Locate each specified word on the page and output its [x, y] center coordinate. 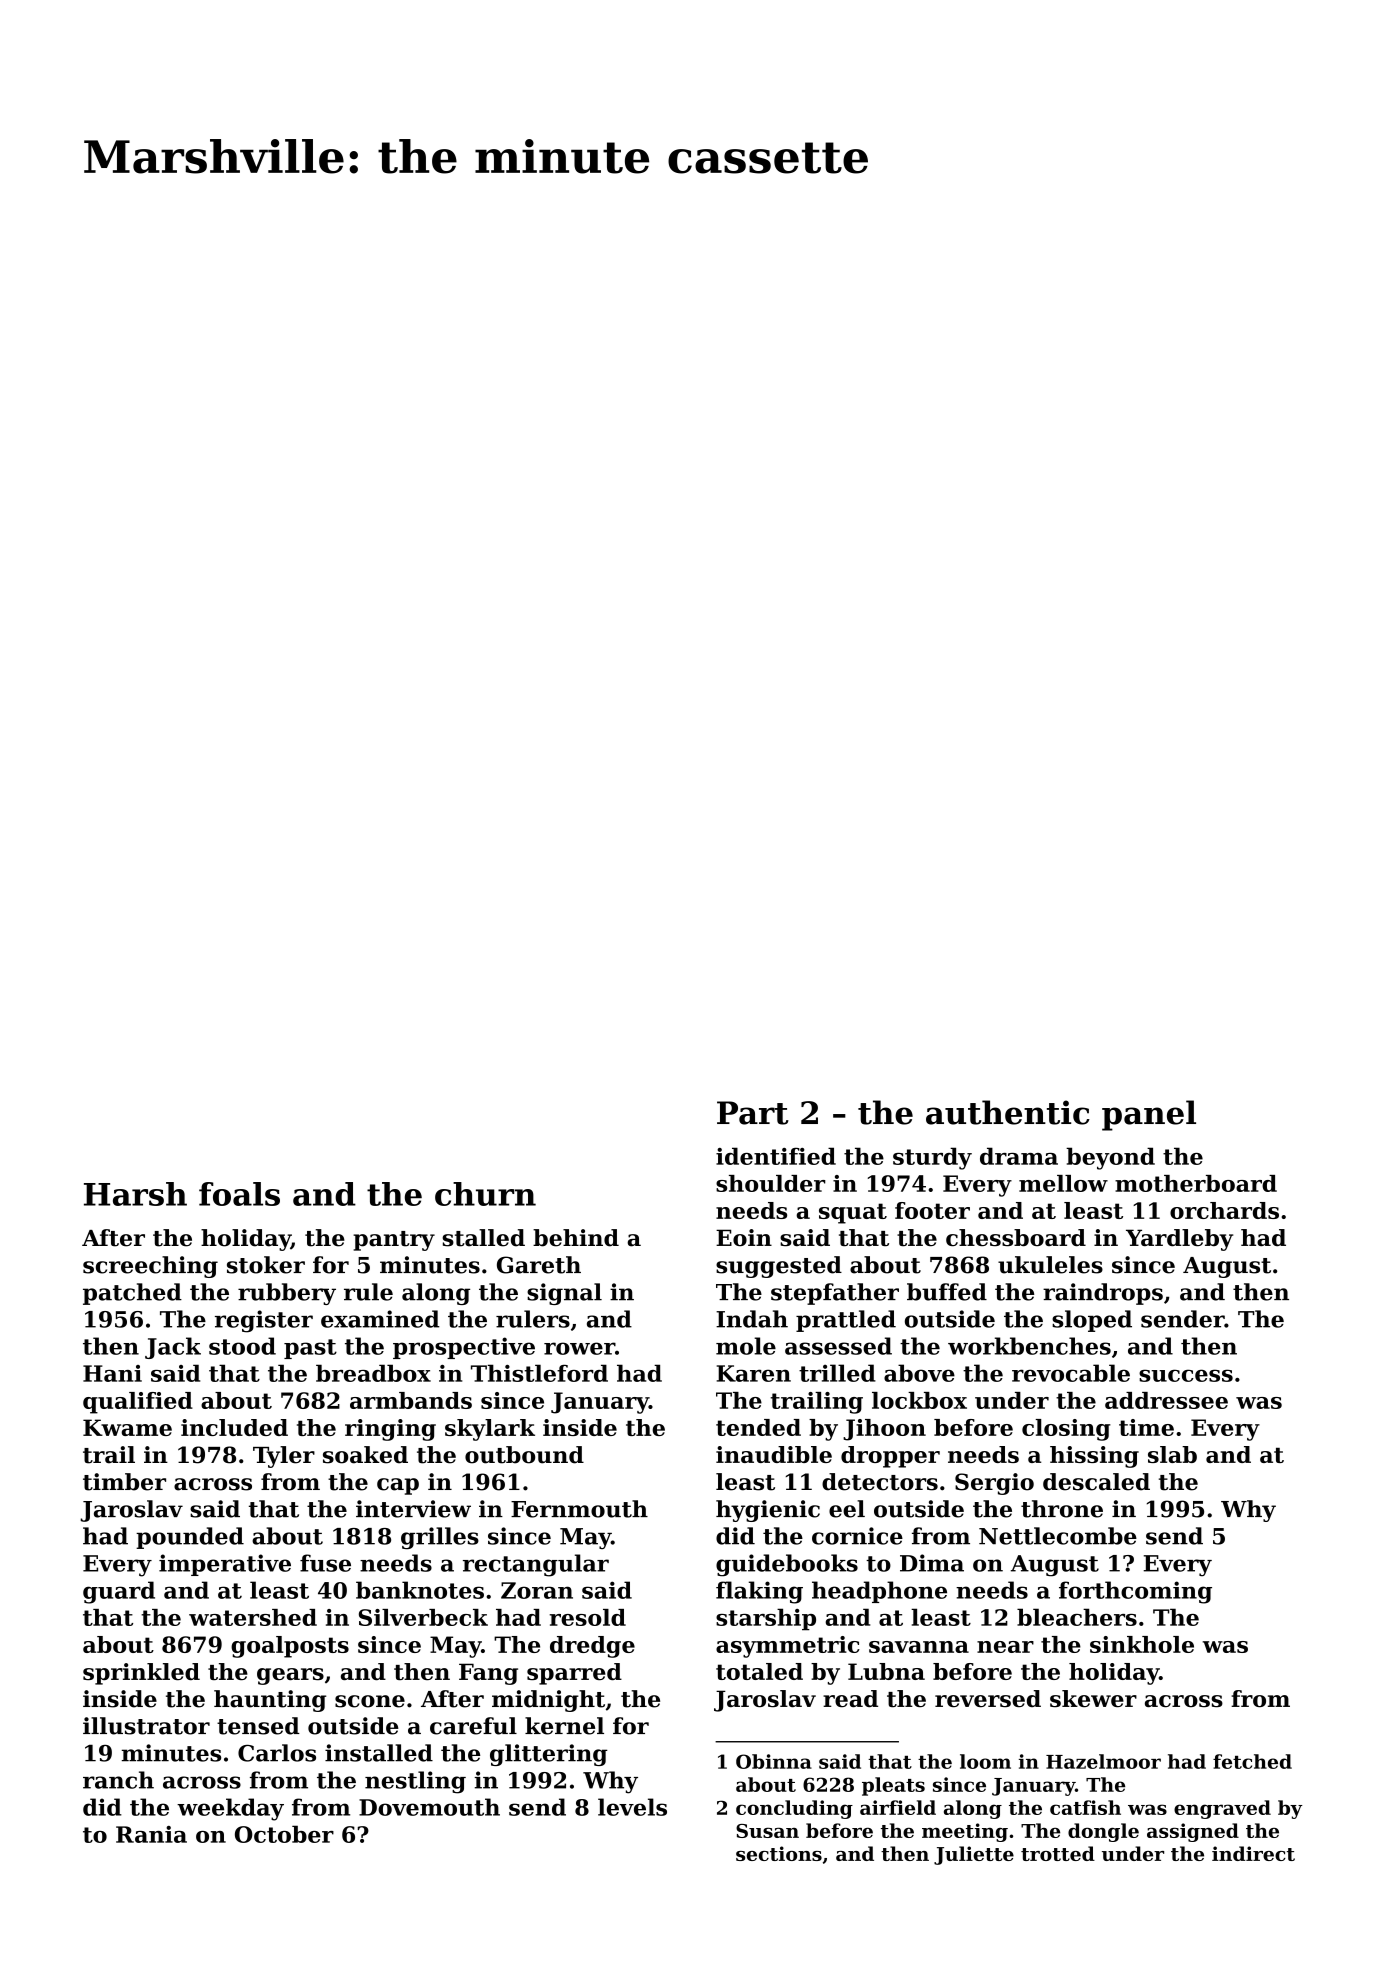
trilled [837, 1373]
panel [1149, 1115]
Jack [173, 1348]
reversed [988, 1698]
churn [485, 1194]
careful [473, 1726]
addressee [1166, 1400]
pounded [190, 1538]
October [284, 1834]
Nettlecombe [1058, 1536]
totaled [759, 1671]
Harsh [135, 1194]
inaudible [774, 1454]
